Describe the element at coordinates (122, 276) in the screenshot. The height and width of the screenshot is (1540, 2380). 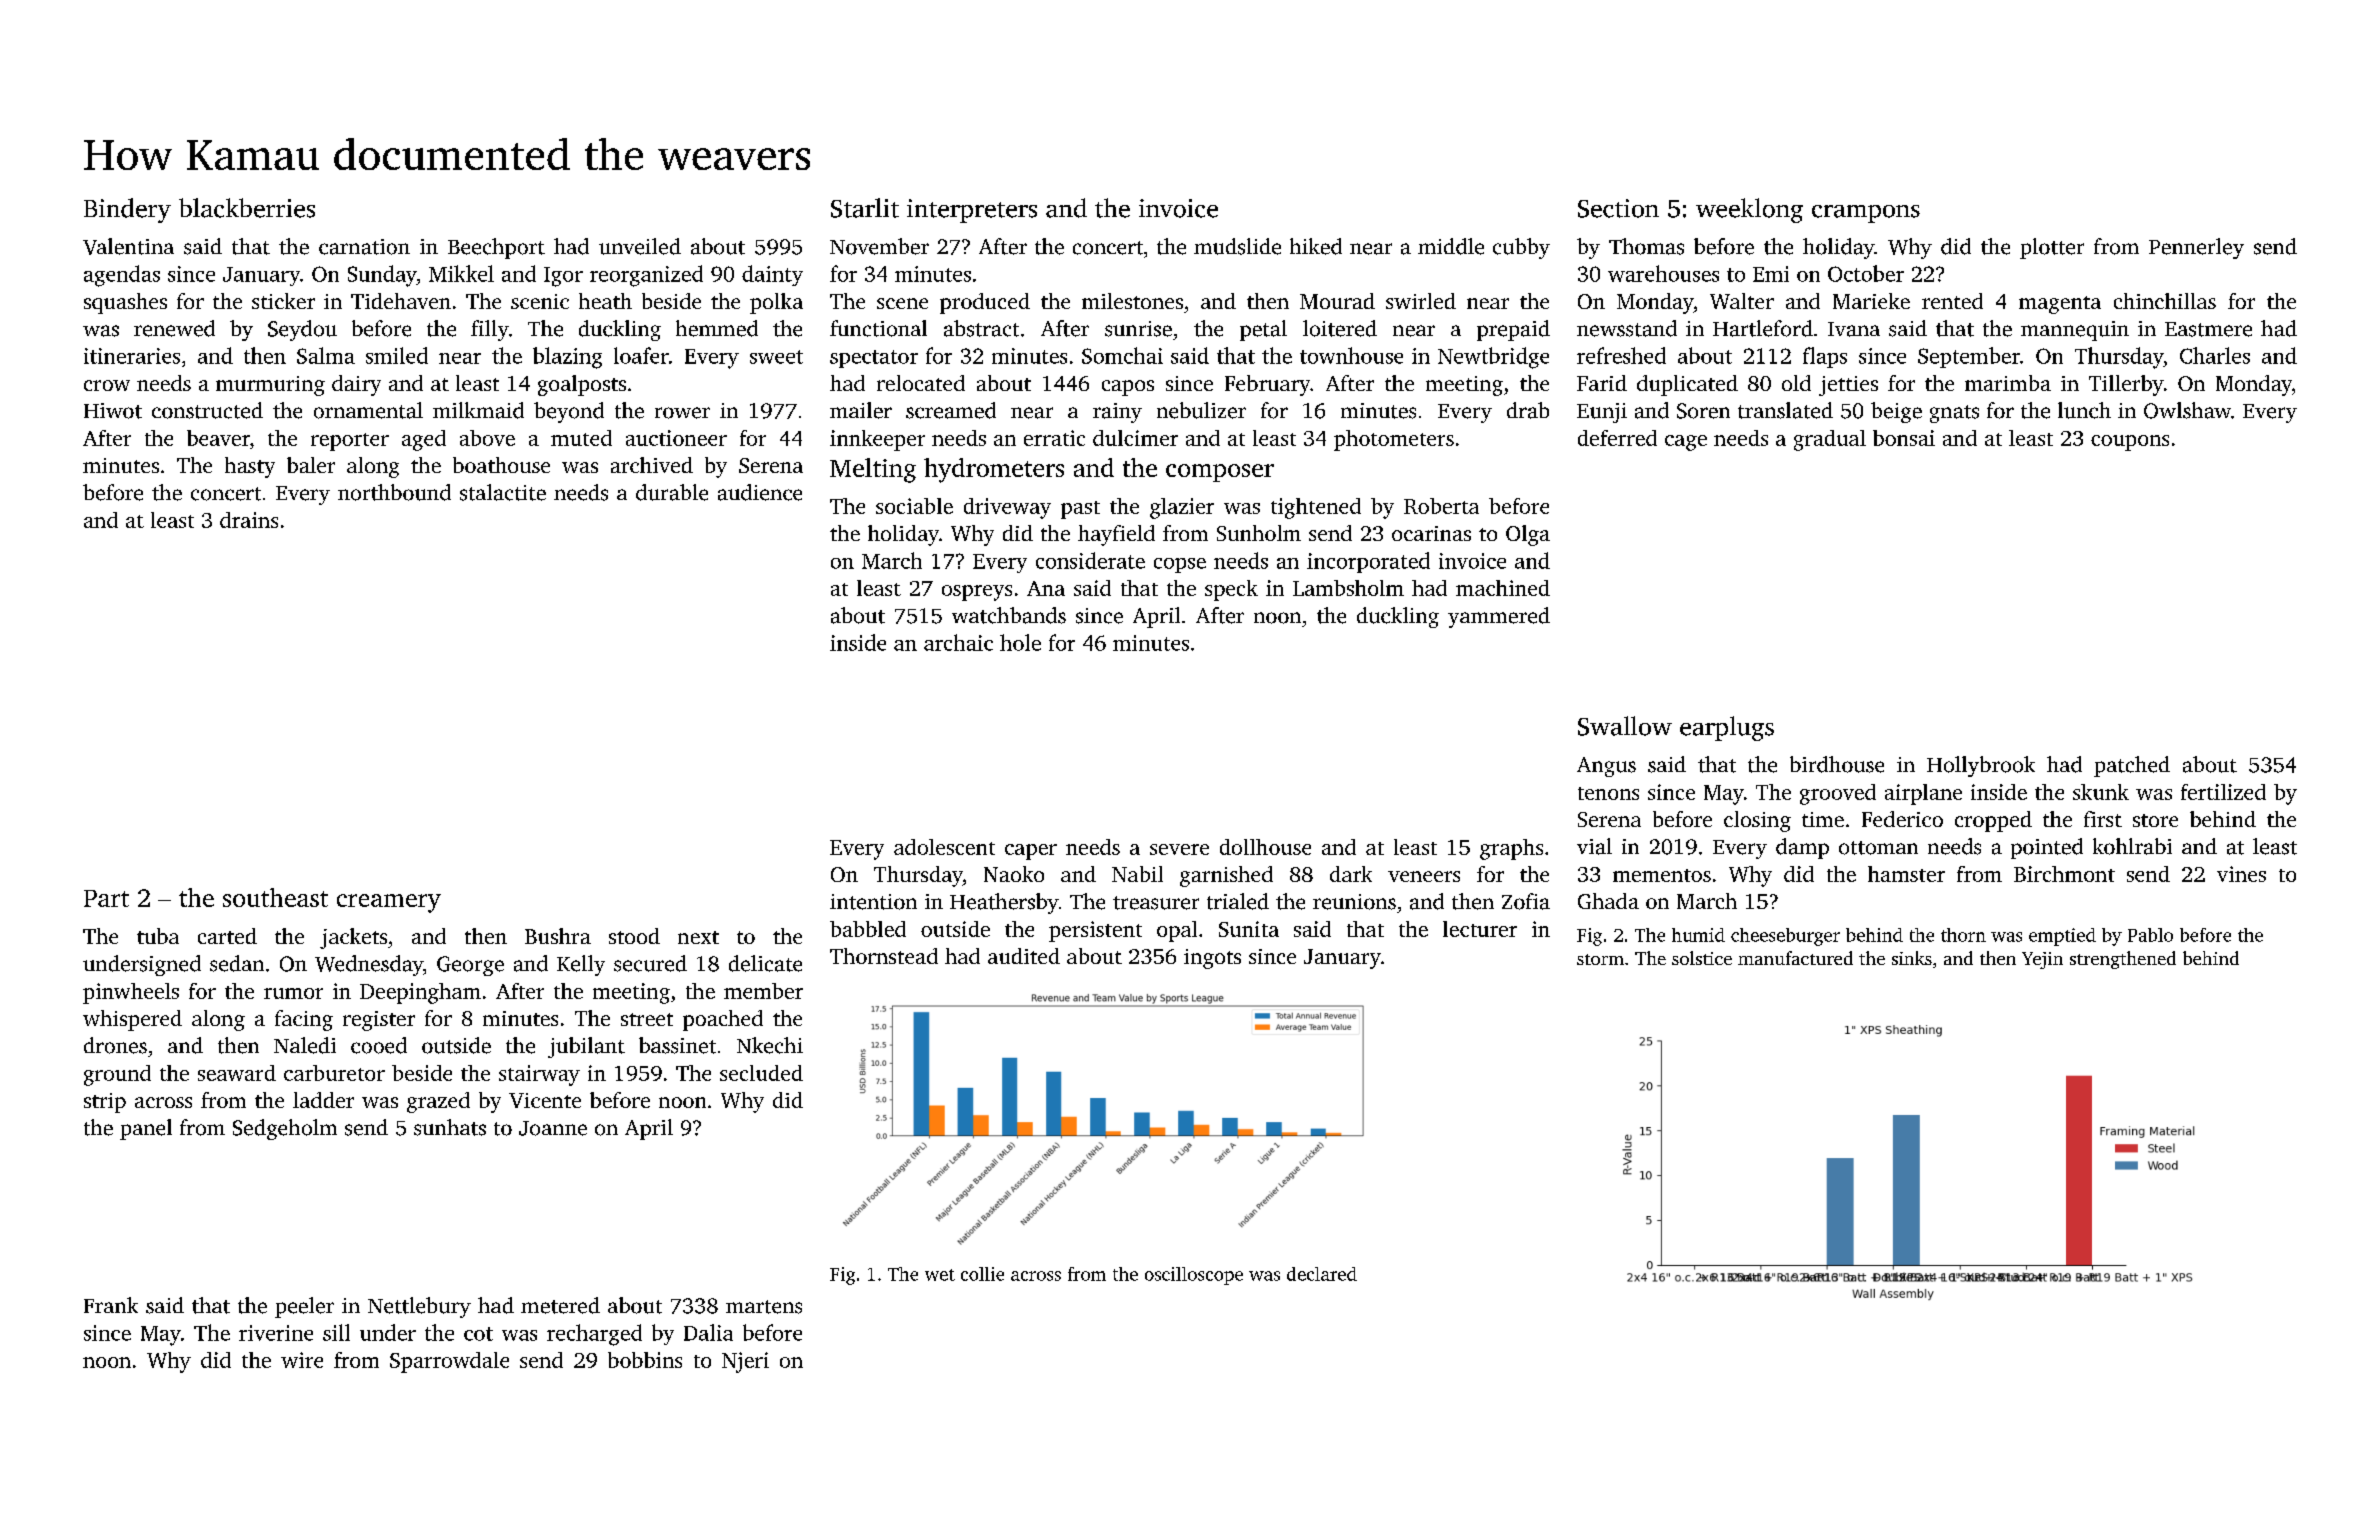
I see `agendas` at that location.
